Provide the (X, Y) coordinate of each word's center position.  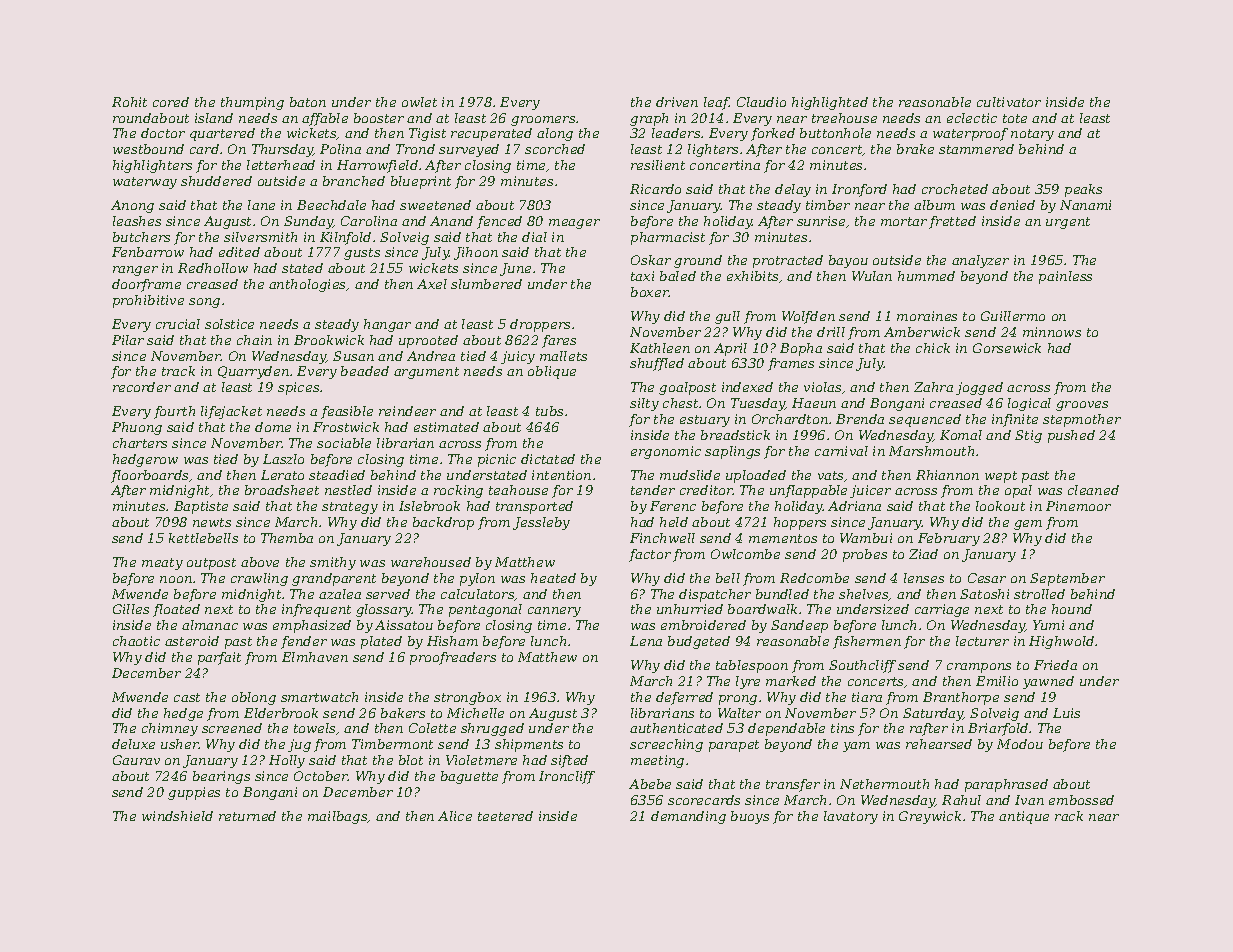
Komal (961, 435)
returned (247, 816)
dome (273, 427)
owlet (419, 102)
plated (381, 642)
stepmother (1082, 420)
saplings (732, 452)
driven (677, 102)
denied (1012, 205)
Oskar (651, 260)
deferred (684, 698)
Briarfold (998, 729)
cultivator (1009, 102)
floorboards (149, 476)
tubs (549, 411)
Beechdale (331, 205)
